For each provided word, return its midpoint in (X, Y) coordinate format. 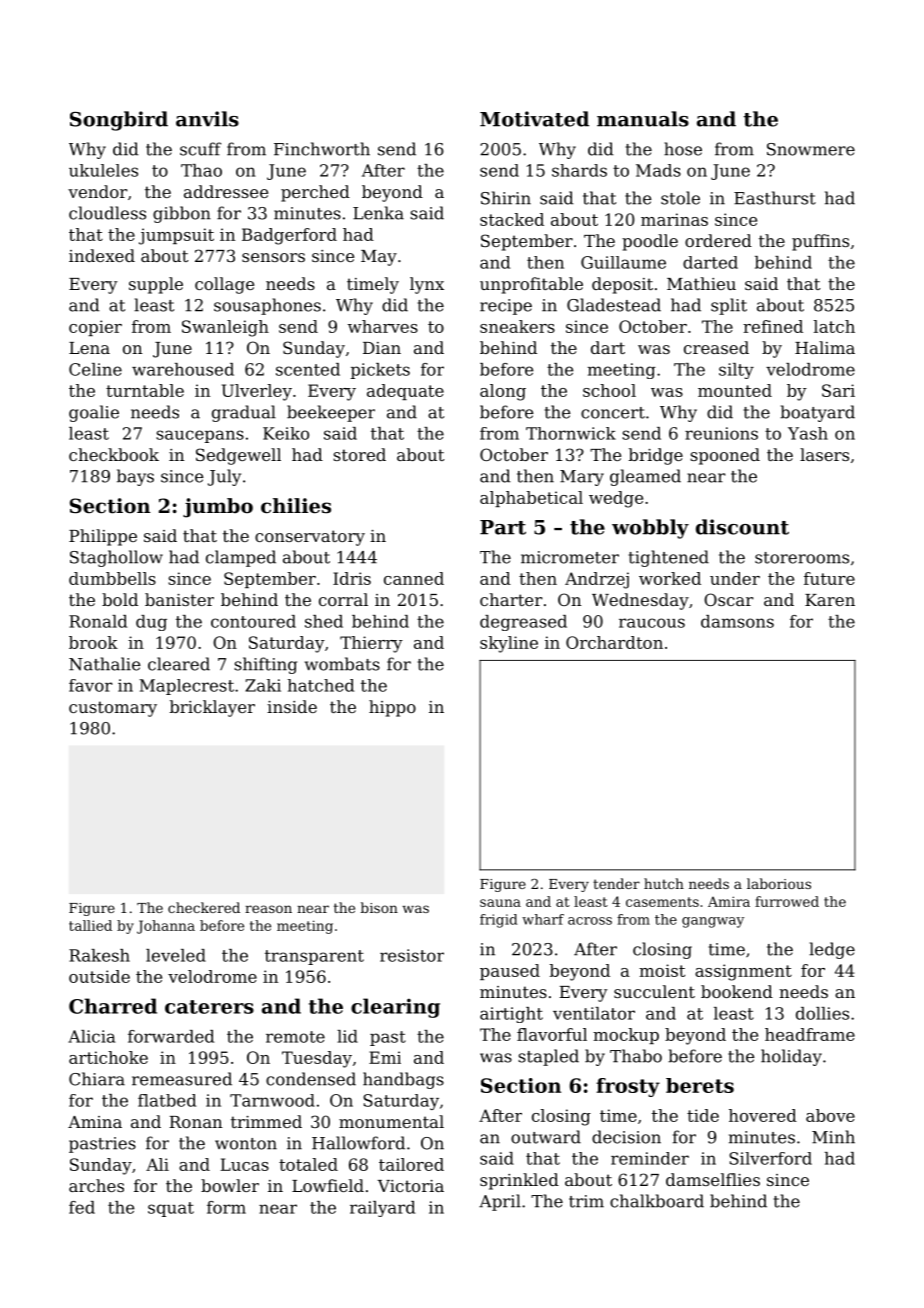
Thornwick (571, 433)
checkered (204, 907)
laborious (779, 883)
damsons (737, 621)
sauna (500, 903)
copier (95, 328)
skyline (509, 644)
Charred (113, 1006)
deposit (622, 285)
